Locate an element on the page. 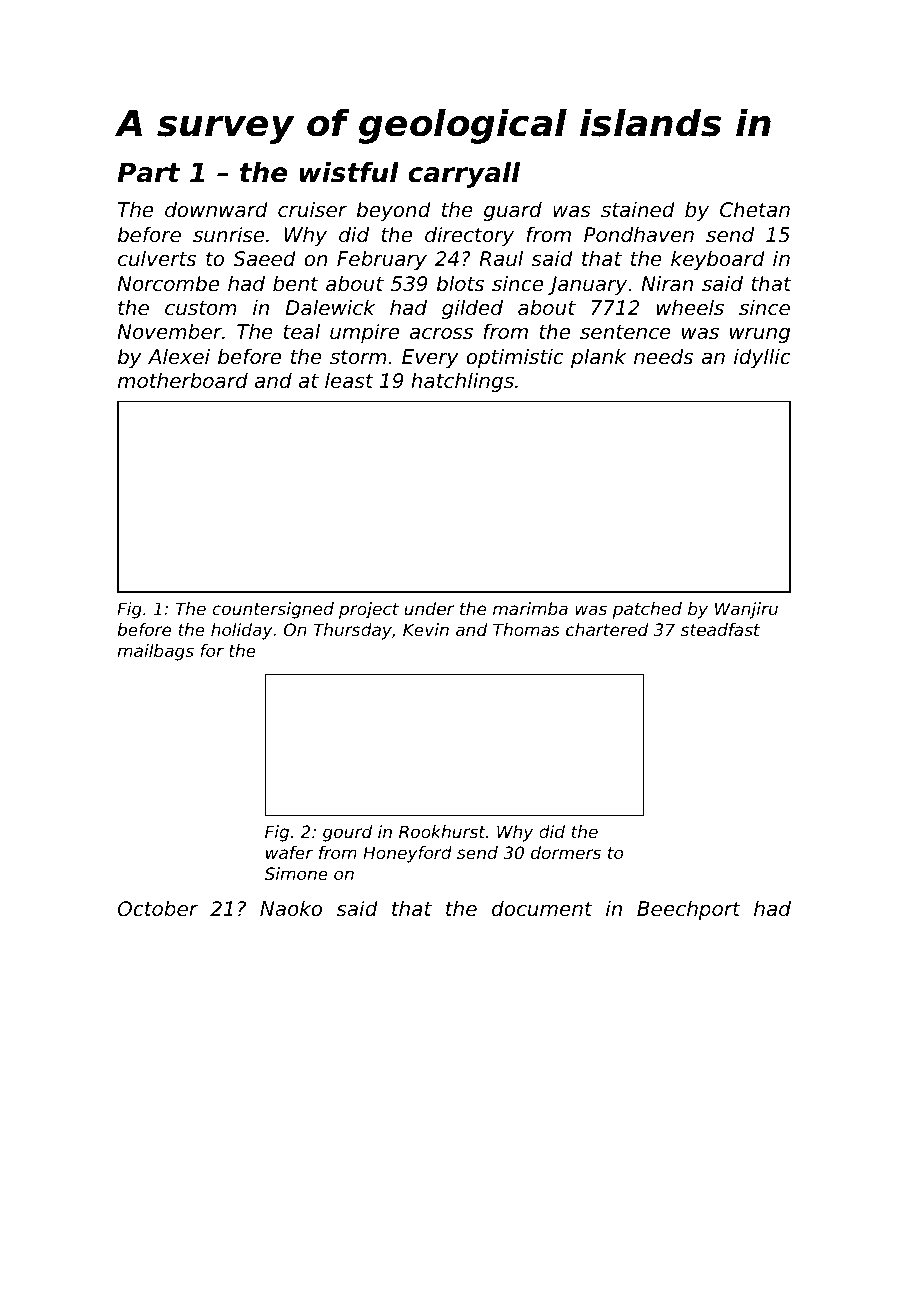 The width and height of the page is (908, 1316). motherboard is located at coordinates (183, 381).
